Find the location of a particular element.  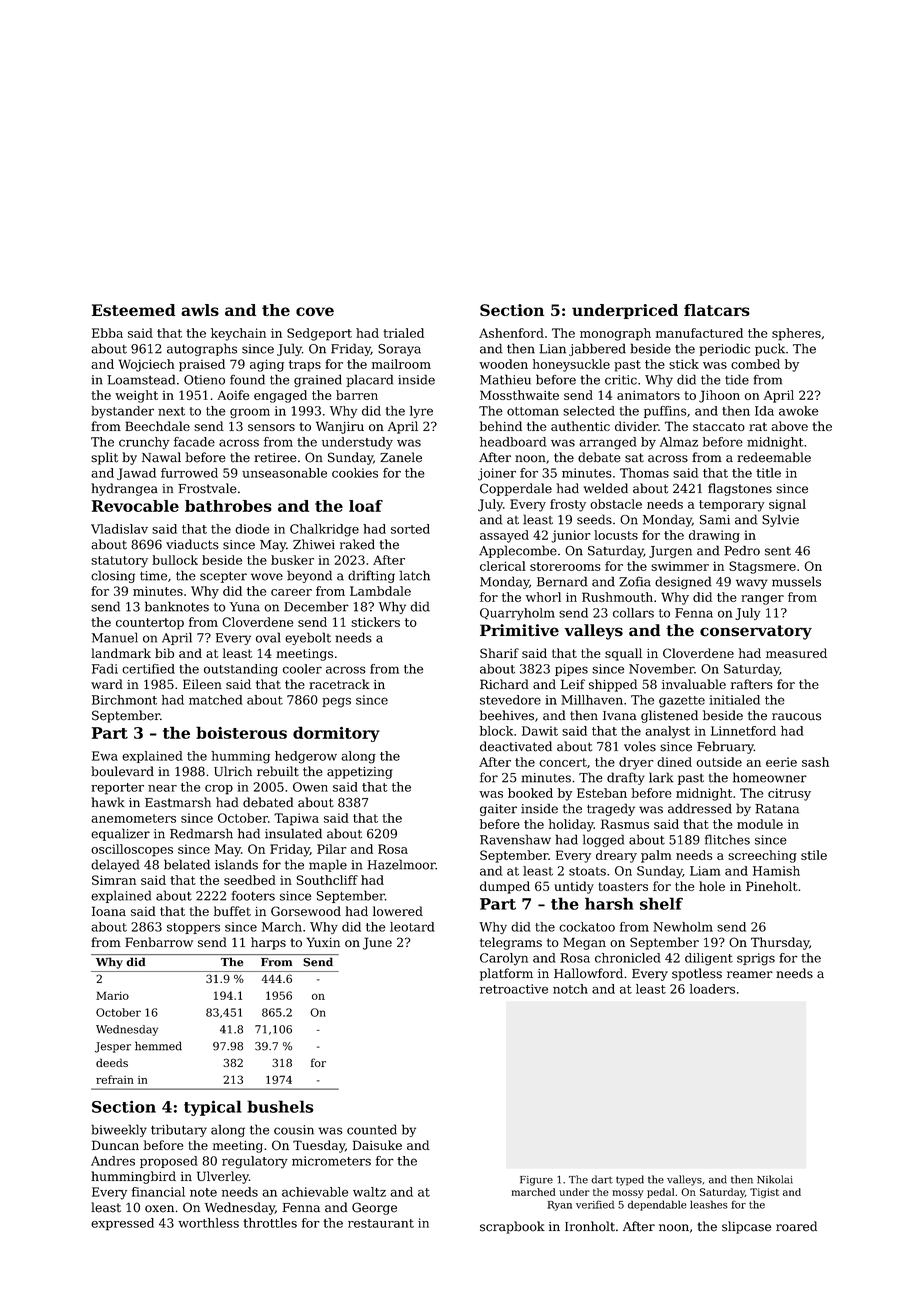

split is located at coordinates (104, 458).
